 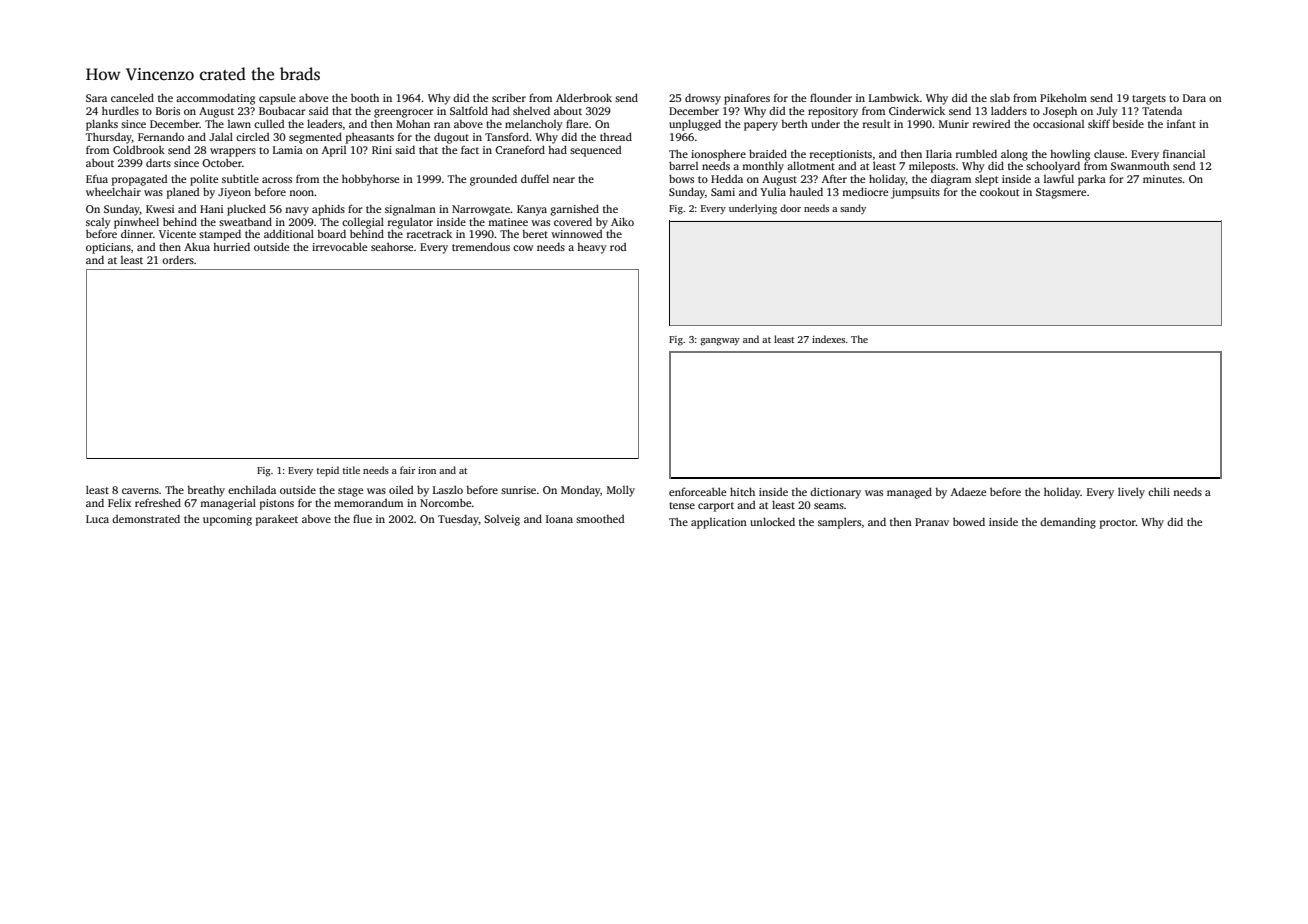 I want to click on tepid, so click(x=328, y=471).
